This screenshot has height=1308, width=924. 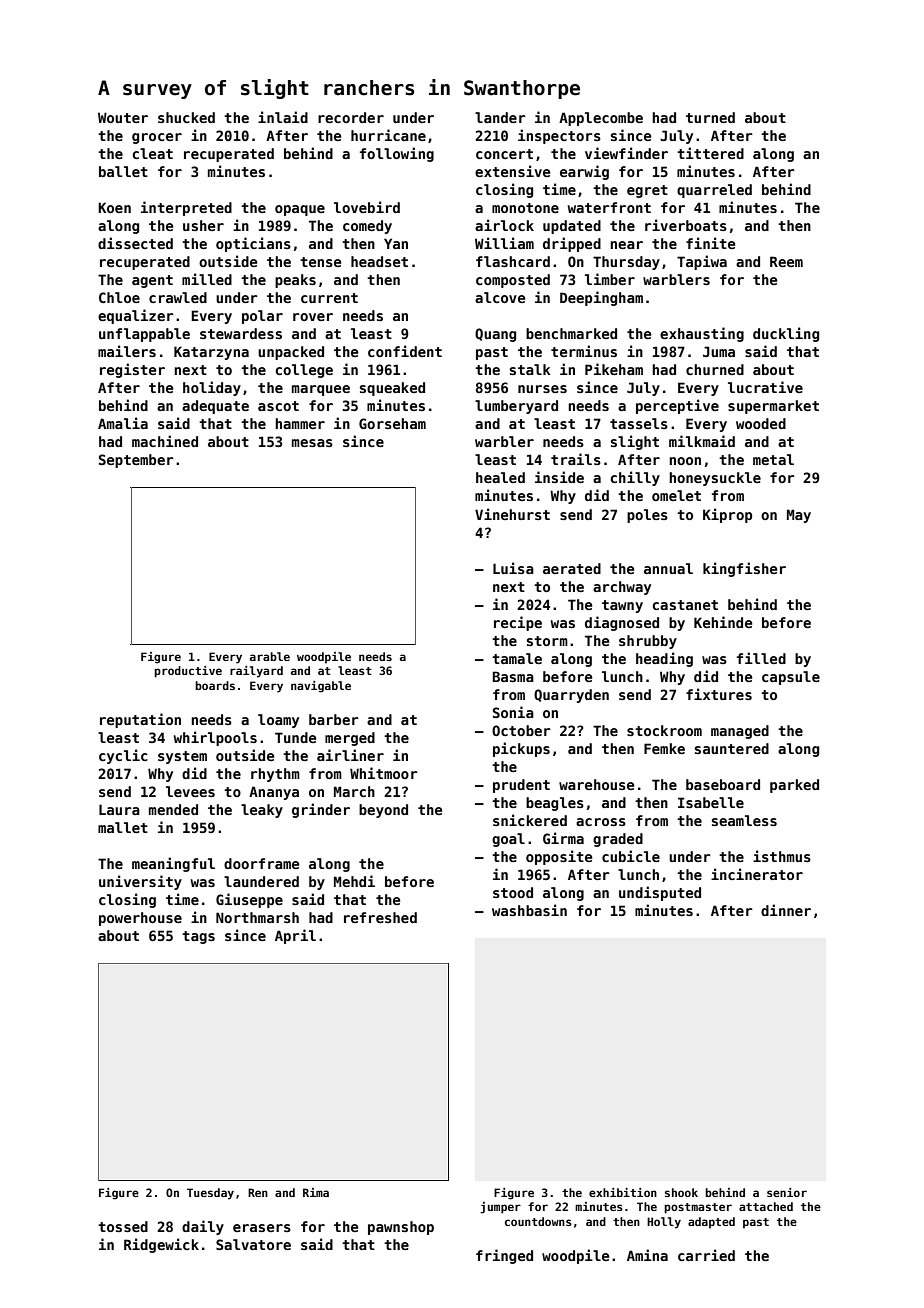 What do you see at coordinates (140, 720) in the screenshot?
I see `reputation` at bounding box center [140, 720].
